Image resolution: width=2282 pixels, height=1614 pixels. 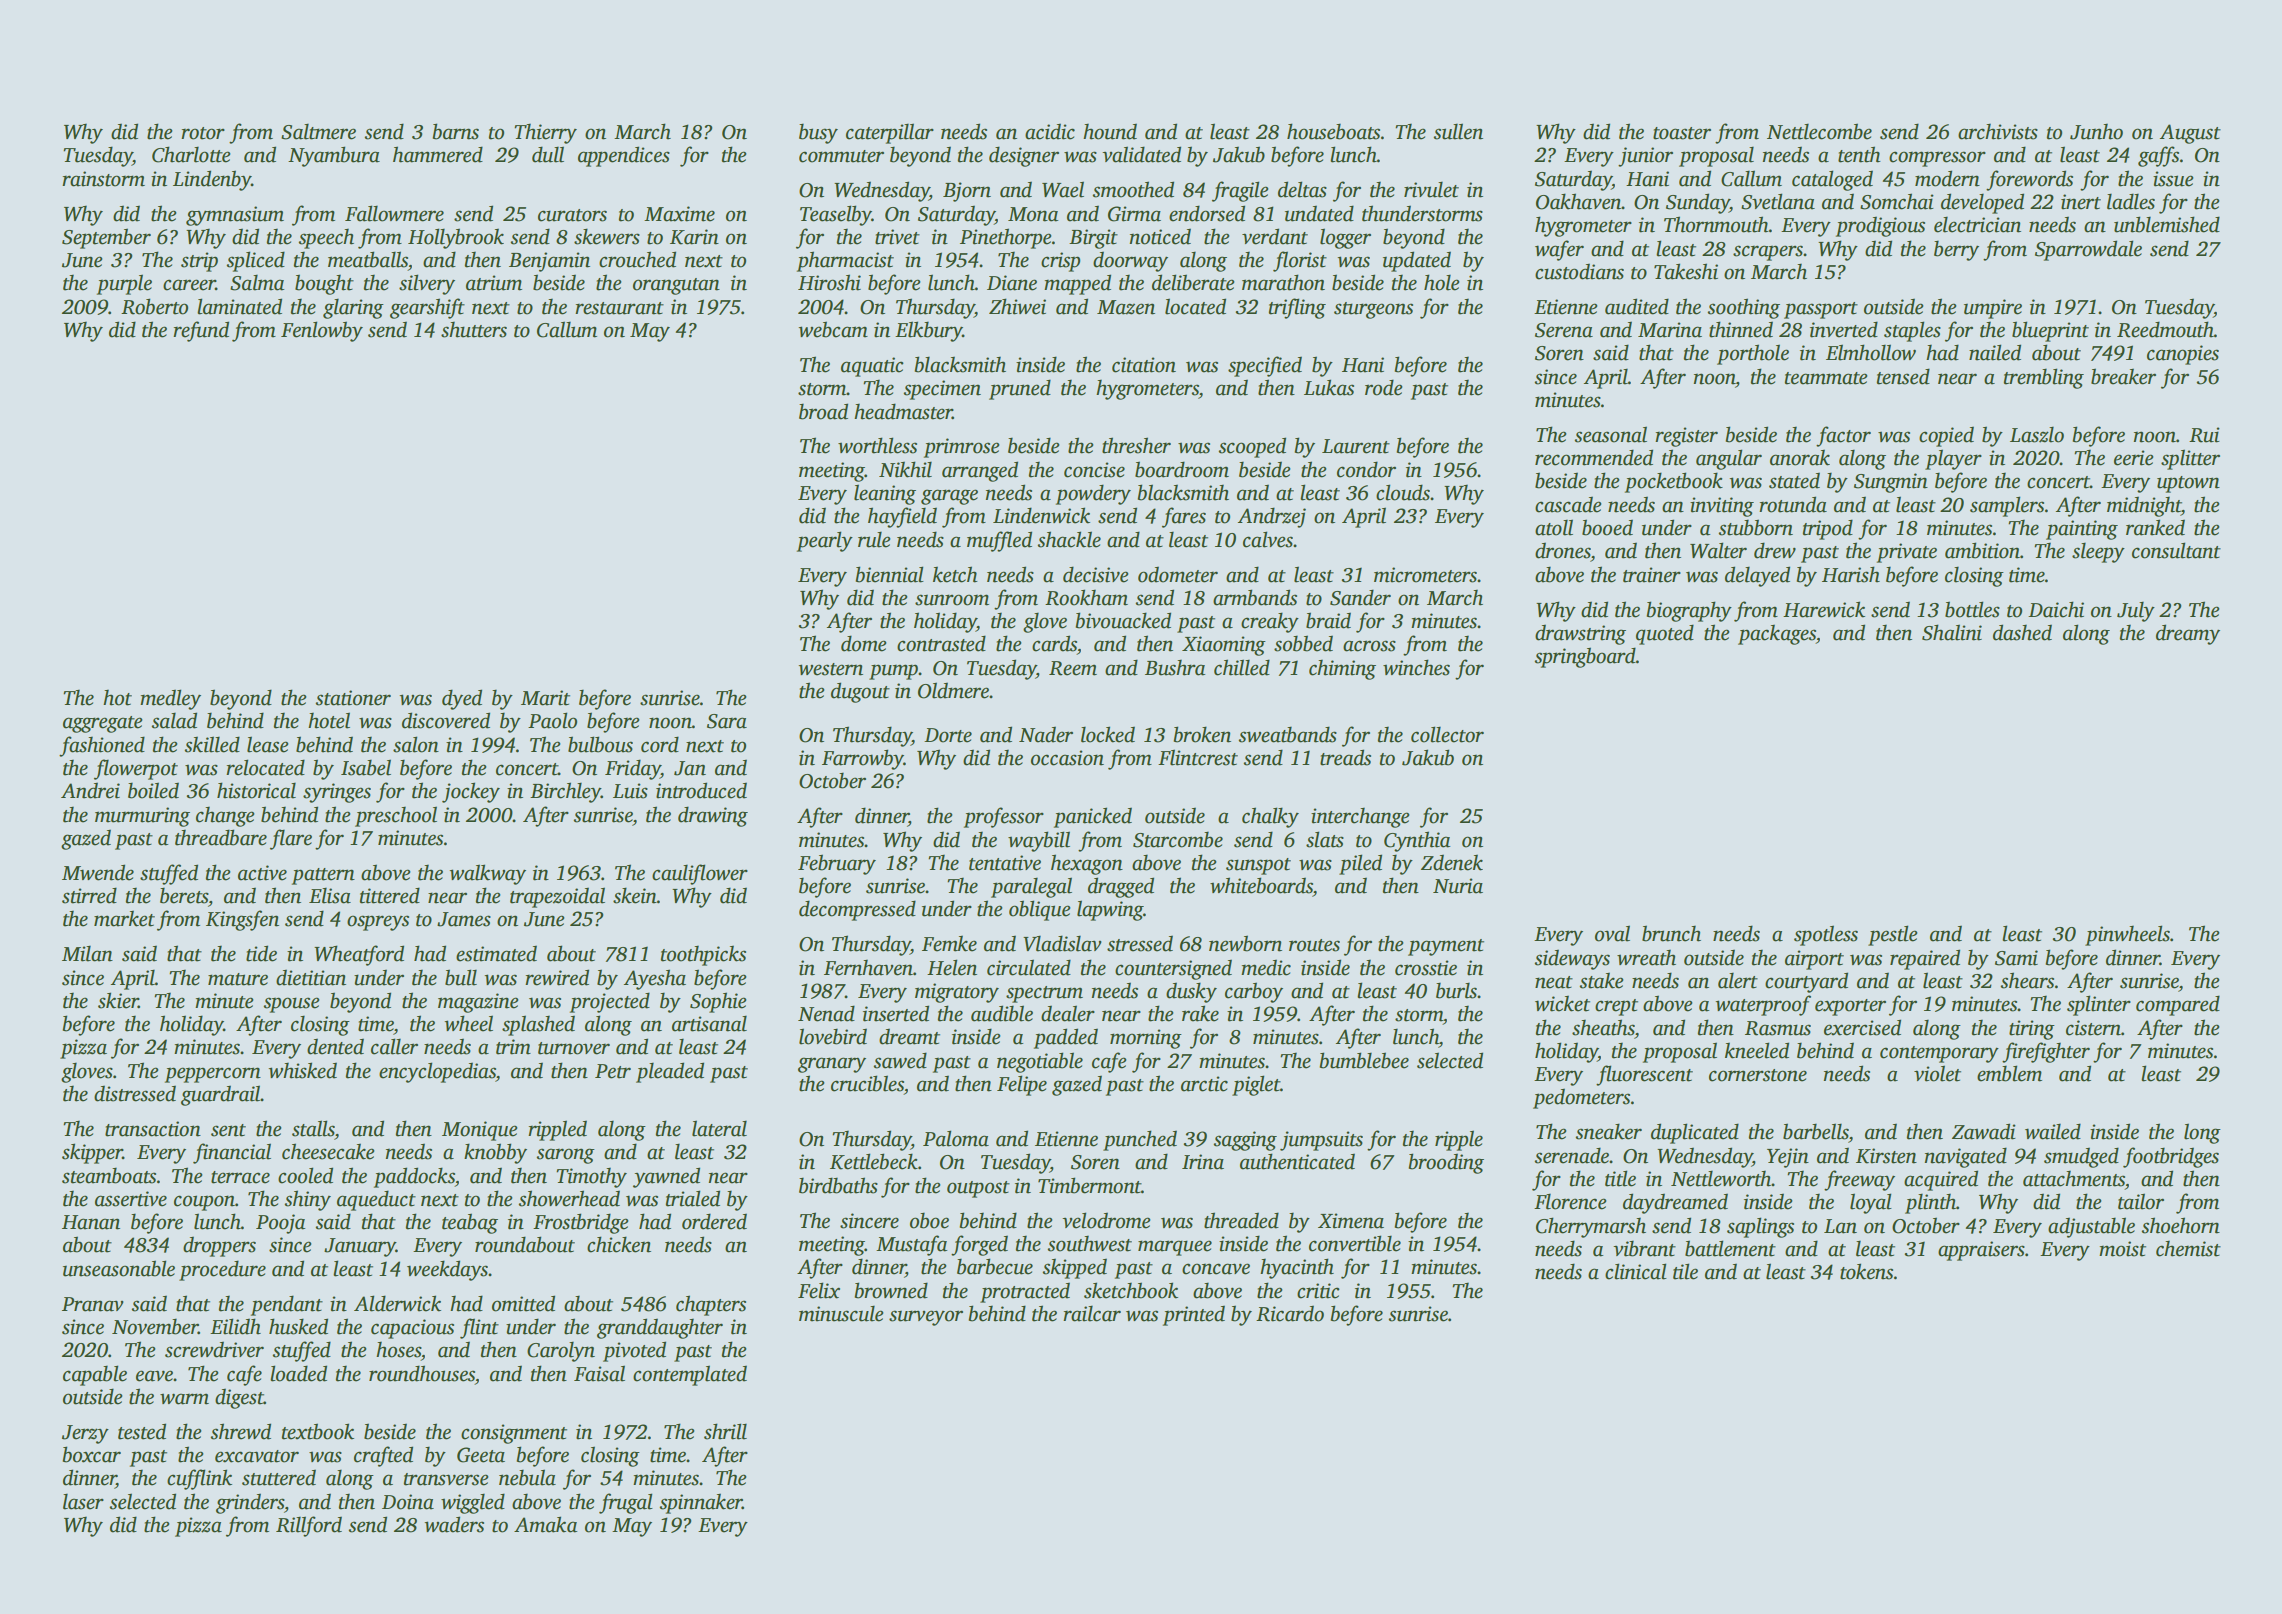 What do you see at coordinates (700, 1503) in the screenshot?
I see `spinnaker` at bounding box center [700, 1503].
